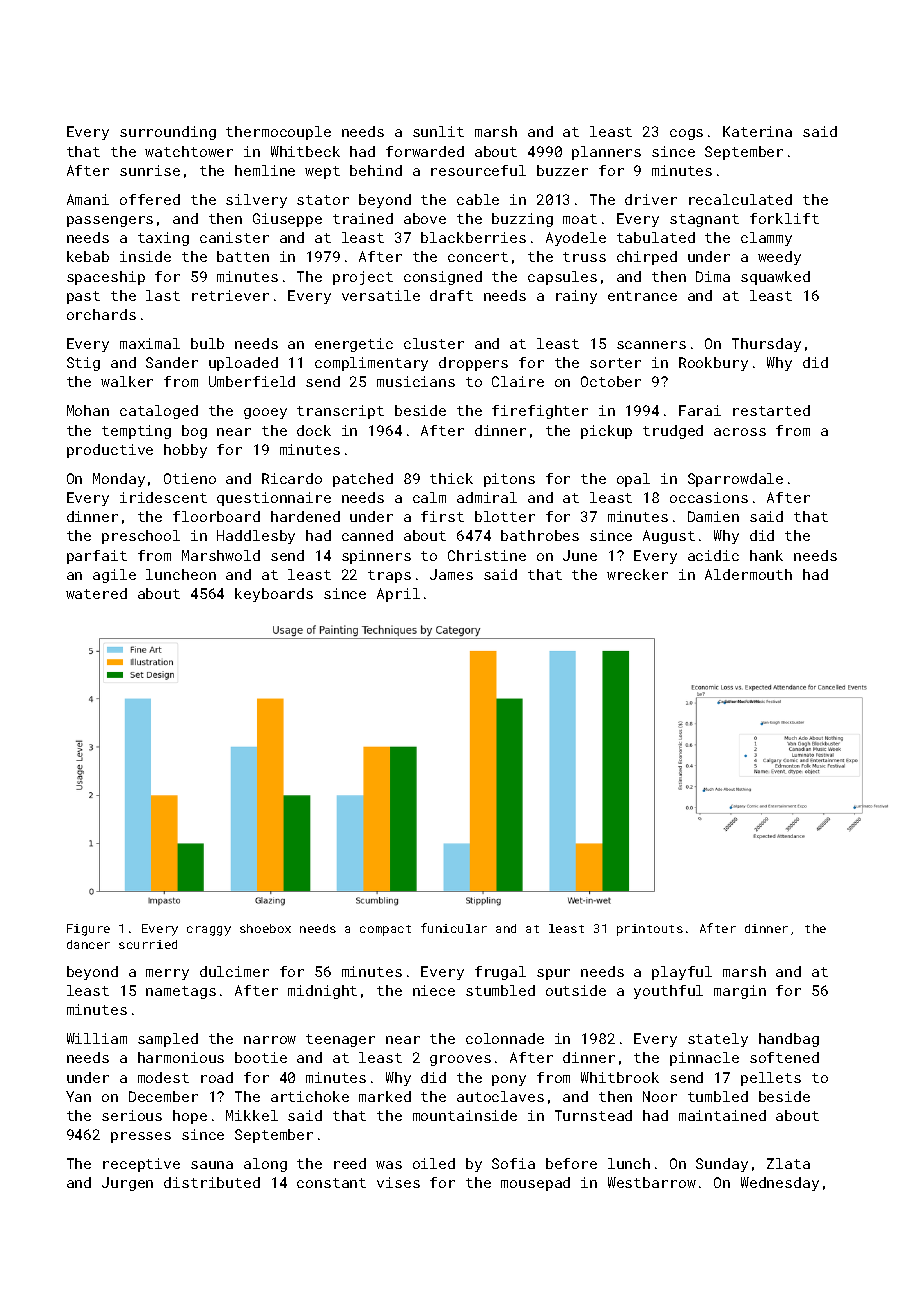 Image resolution: width=908 pixels, height=1316 pixels. What do you see at coordinates (385, 930) in the document?
I see `compact` at bounding box center [385, 930].
